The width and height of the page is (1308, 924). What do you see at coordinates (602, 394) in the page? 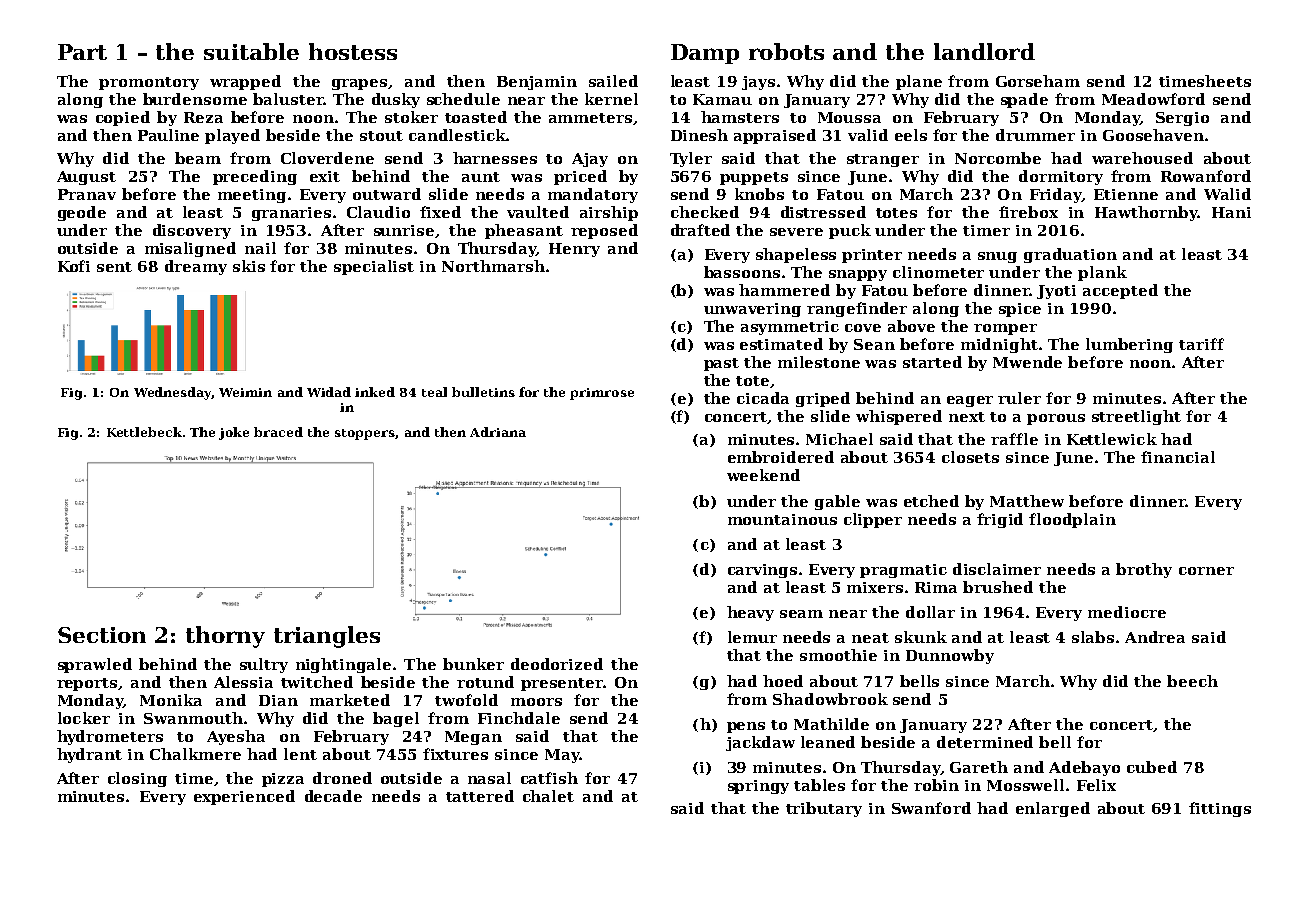
I see `primrose` at bounding box center [602, 394].
